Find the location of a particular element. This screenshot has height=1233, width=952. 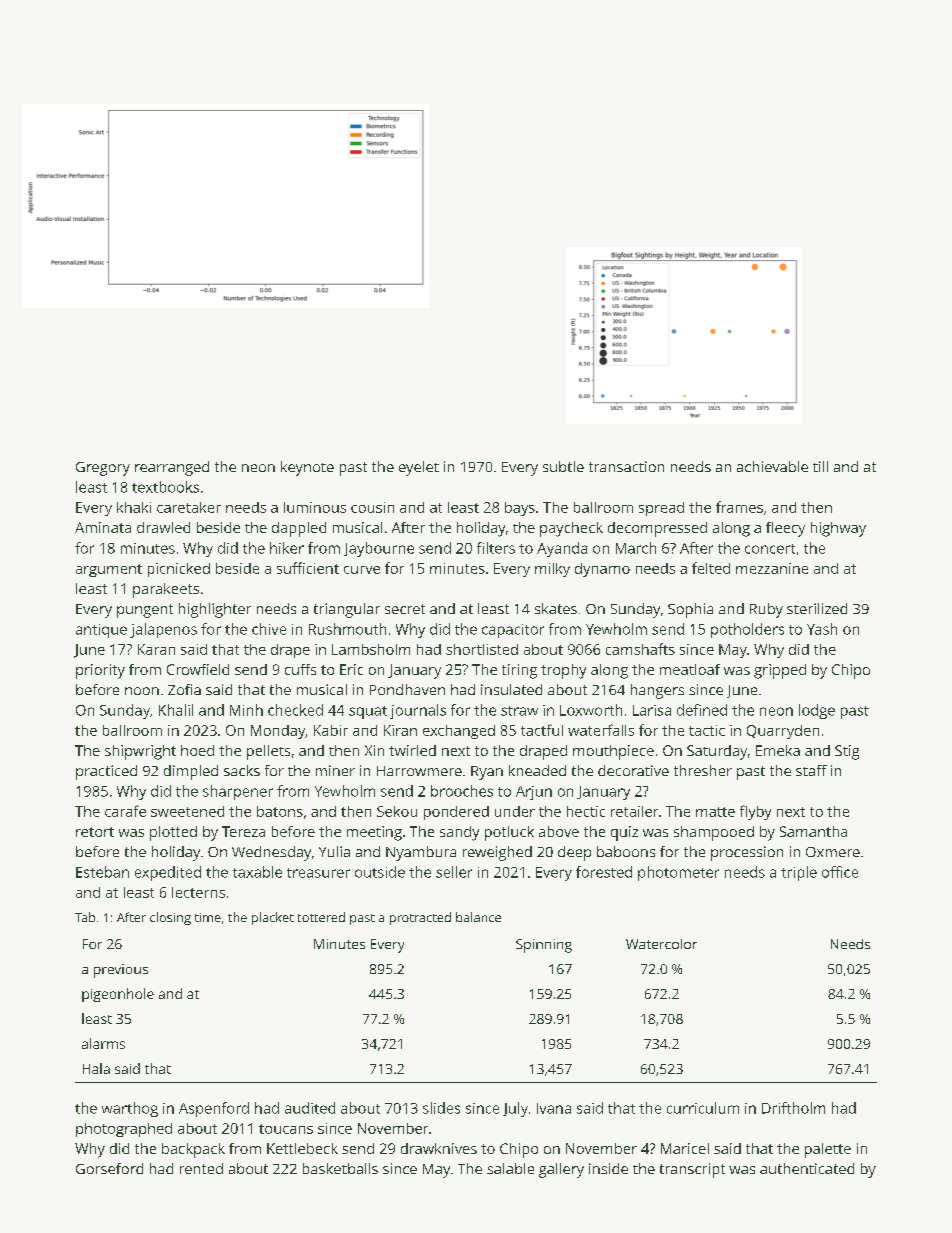

flyby is located at coordinates (755, 812).
